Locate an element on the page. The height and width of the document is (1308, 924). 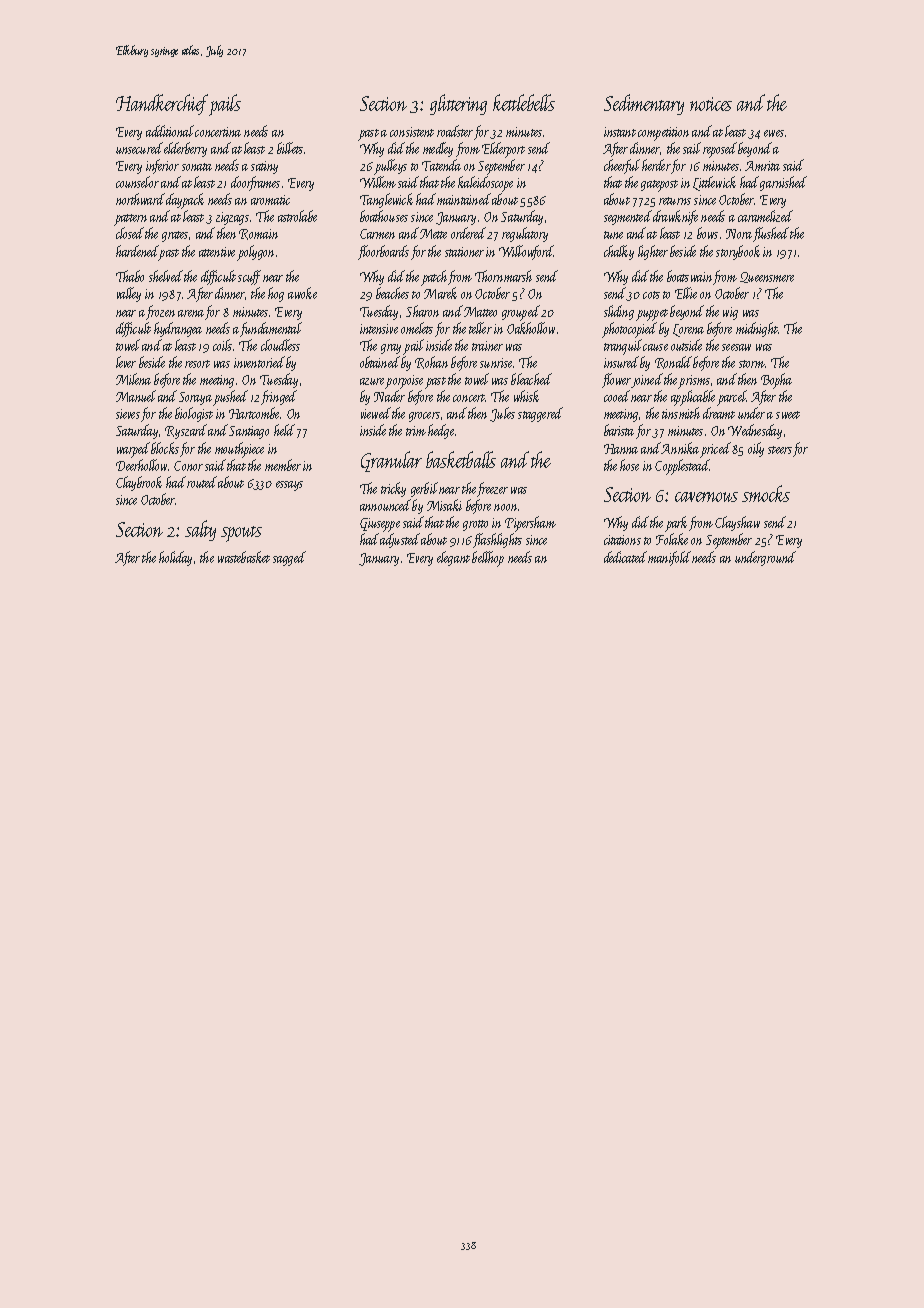
bellhop is located at coordinates (488, 559).
